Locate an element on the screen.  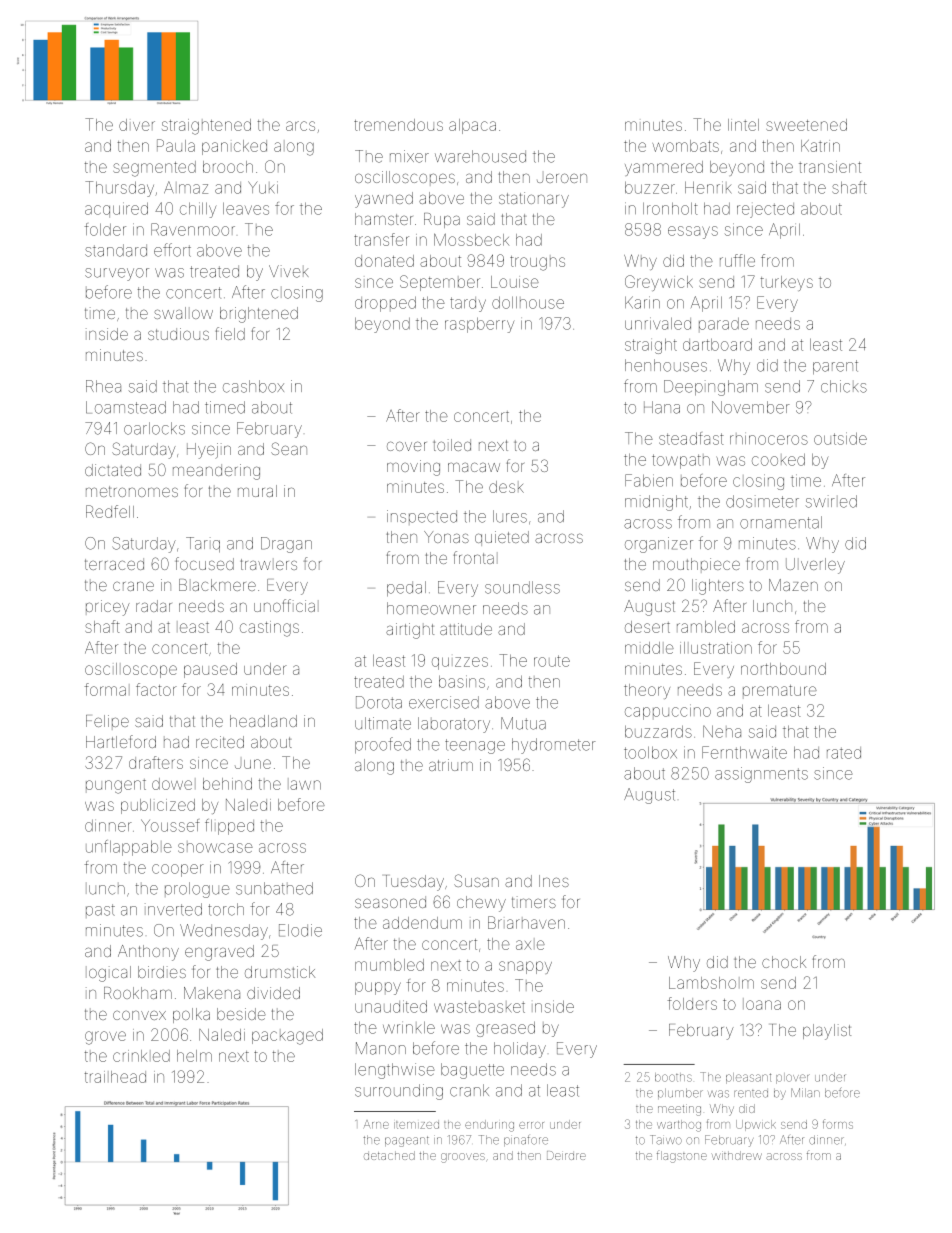
panicked is located at coordinates (234, 147).
